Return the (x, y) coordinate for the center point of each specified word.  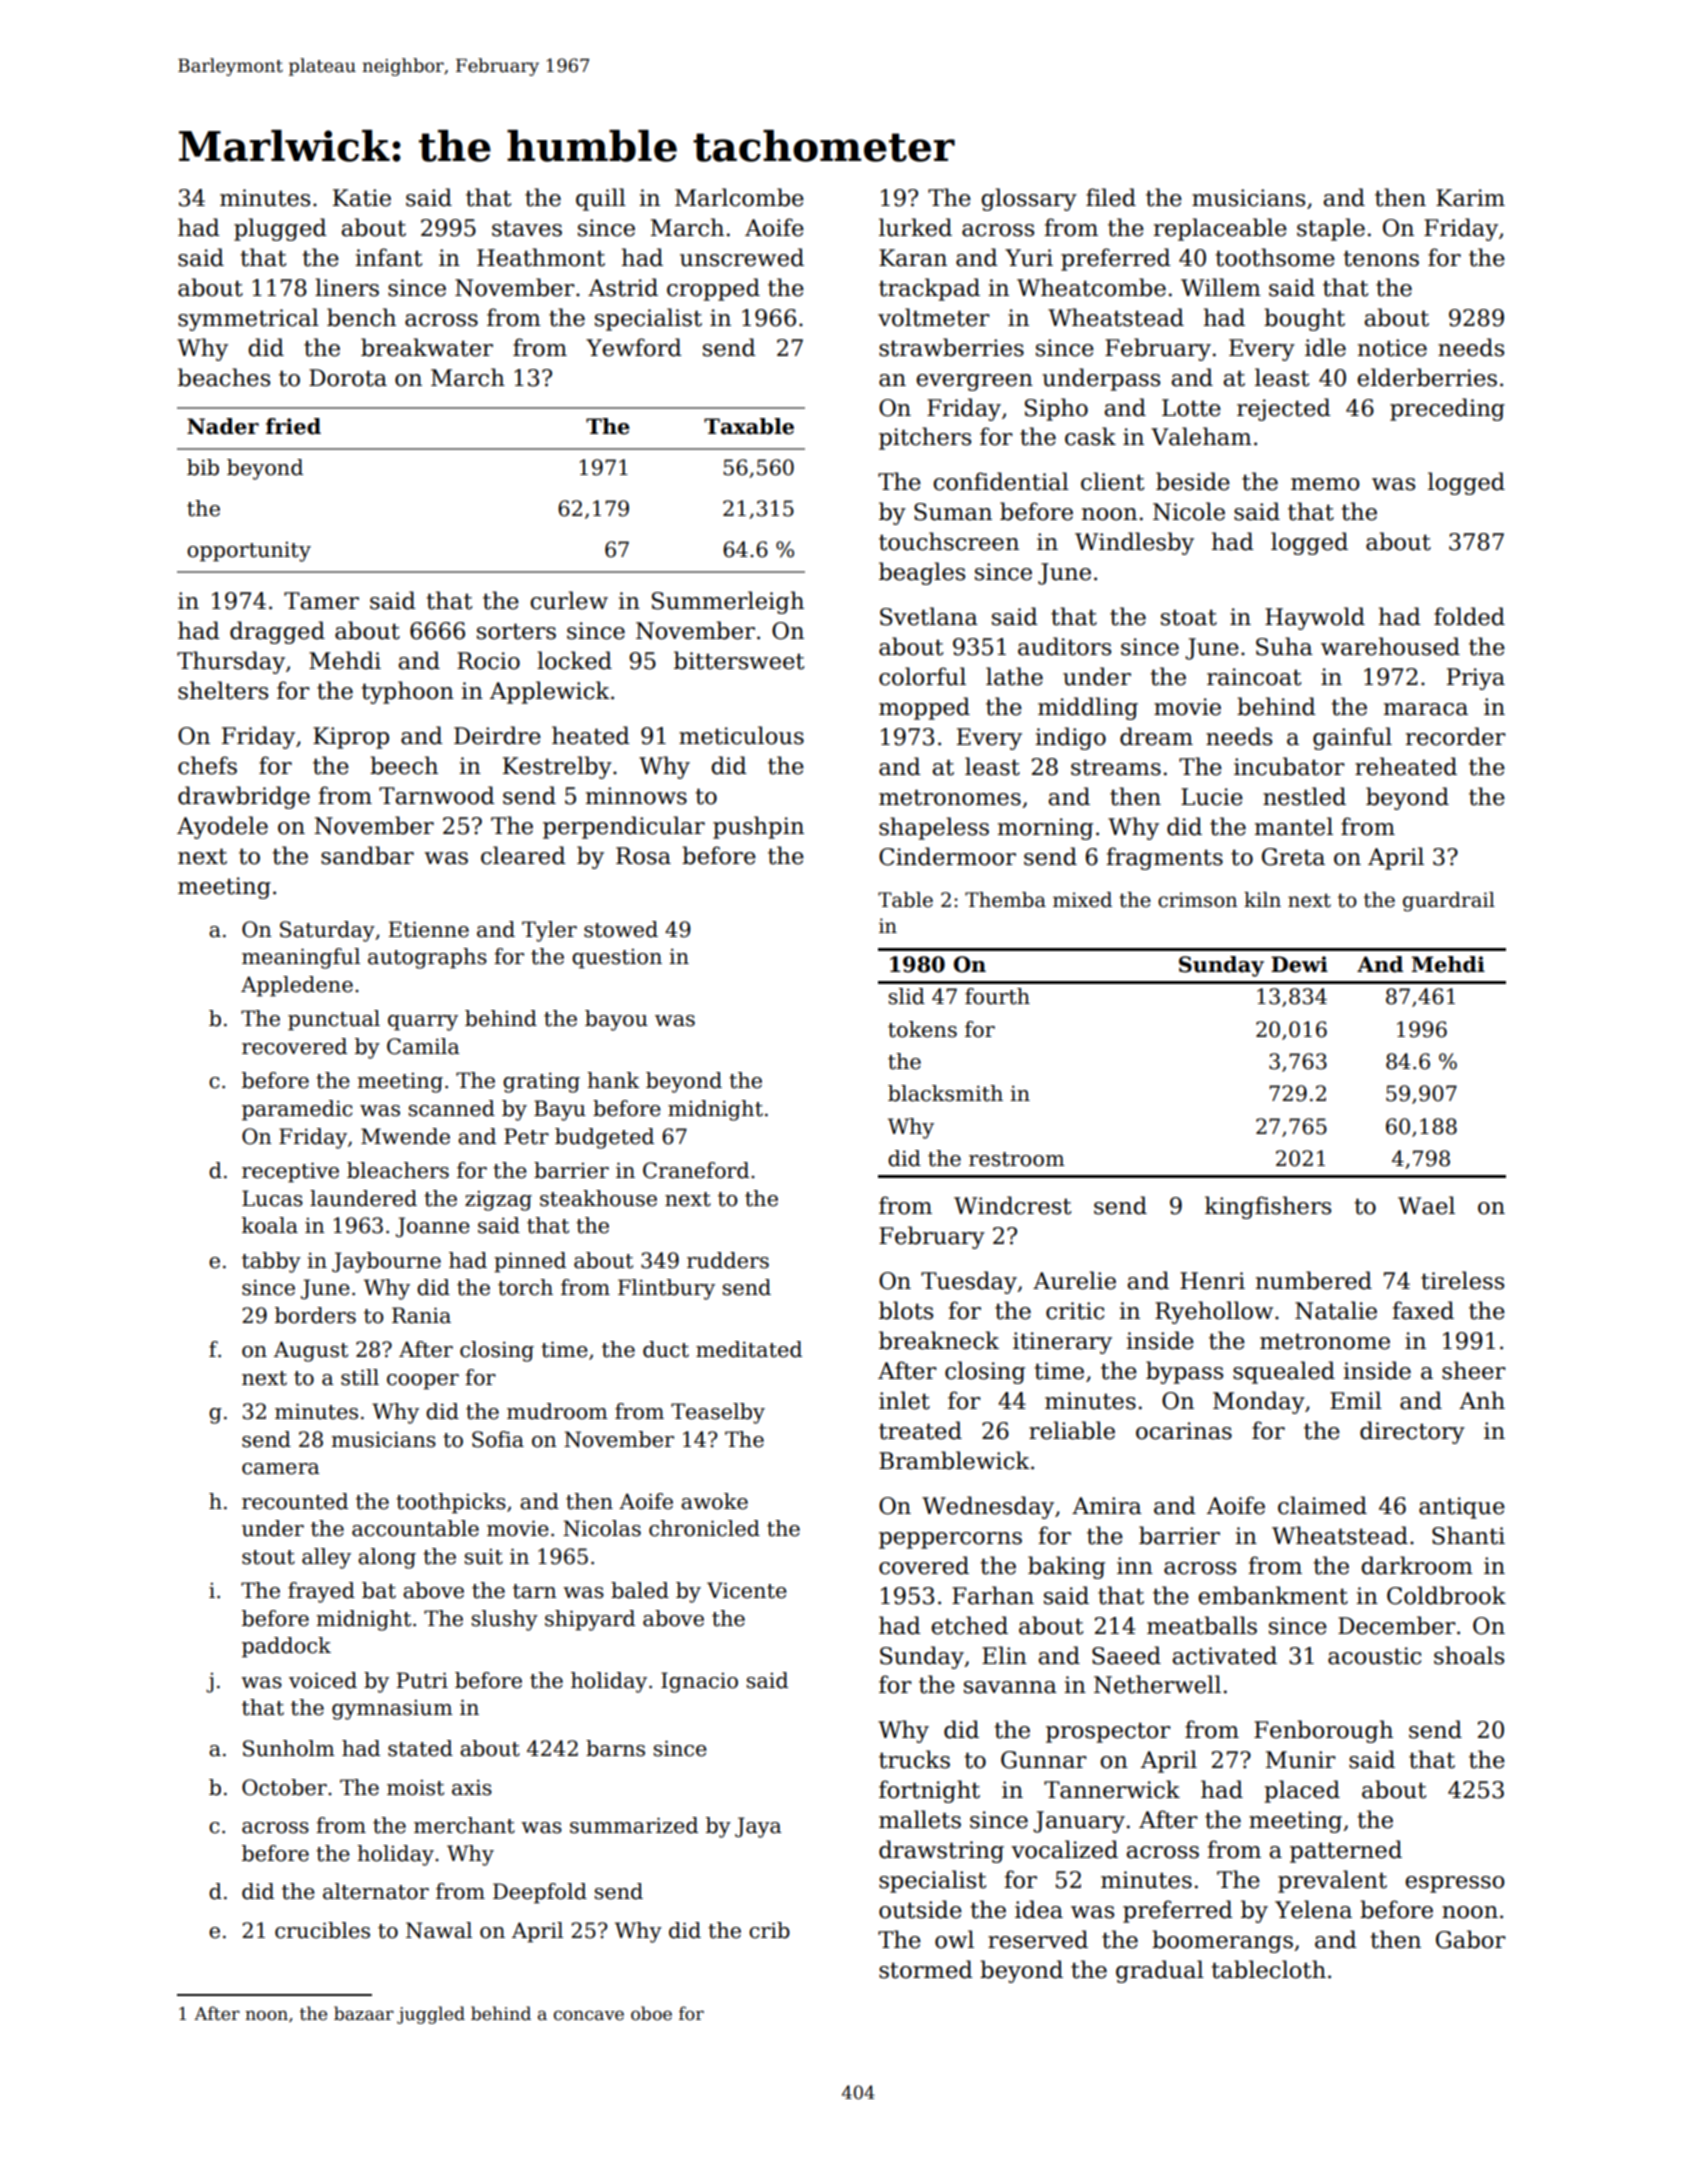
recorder (1456, 736)
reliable (1072, 1430)
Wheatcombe (1091, 287)
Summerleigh (728, 602)
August (311, 1351)
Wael (1426, 1205)
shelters (223, 690)
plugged (280, 229)
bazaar (364, 2013)
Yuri (1029, 258)
